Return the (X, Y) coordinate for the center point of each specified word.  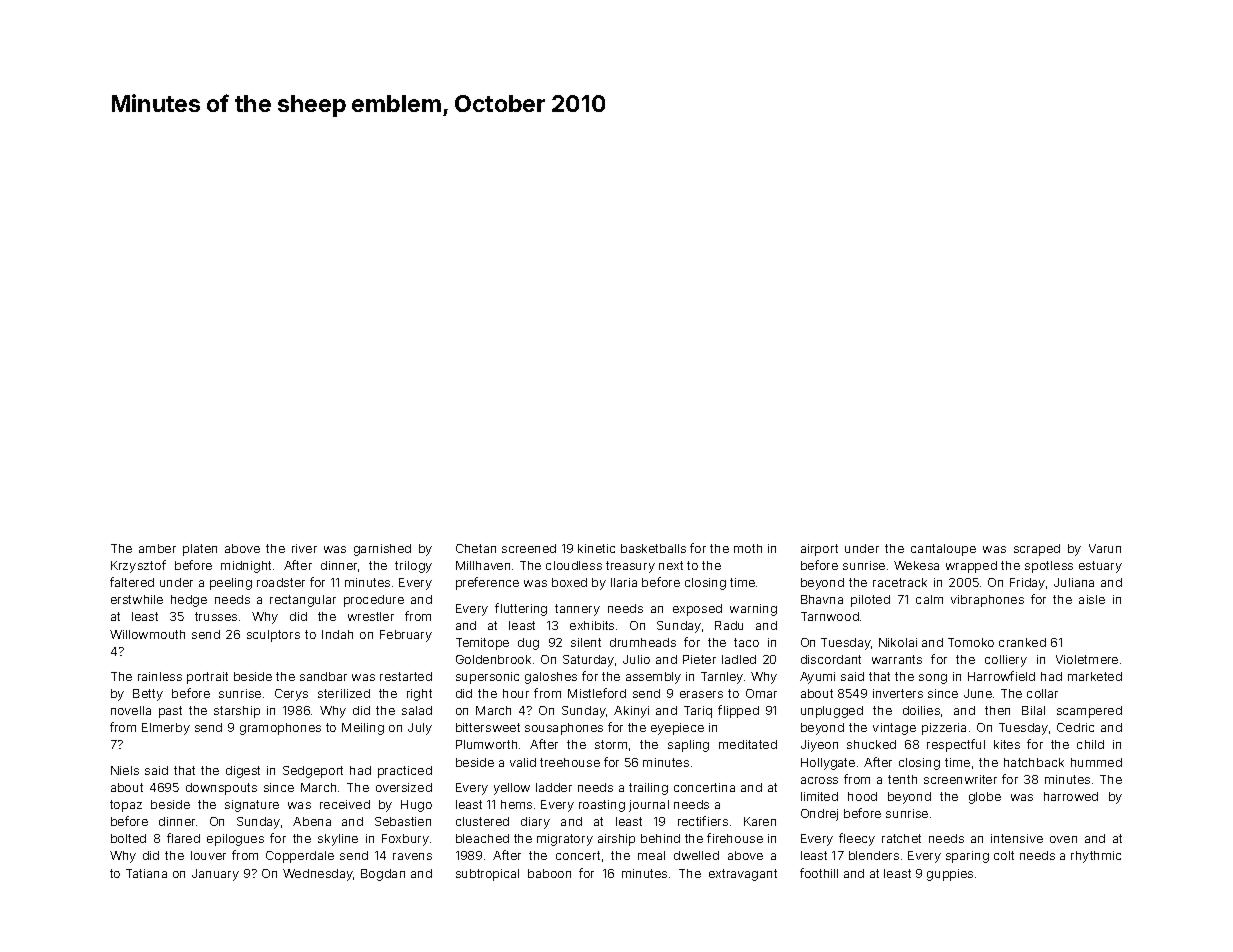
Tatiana (146, 873)
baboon (549, 873)
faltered (132, 582)
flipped (738, 711)
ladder (554, 787)
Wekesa (916, 565)
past (170, 712)
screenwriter (960, 779)
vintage (894, 729)
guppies (950, 875)
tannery (577, 610)
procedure (374, 601)
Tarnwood (830, 616)
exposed (697, 610)
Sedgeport (313, 772)
